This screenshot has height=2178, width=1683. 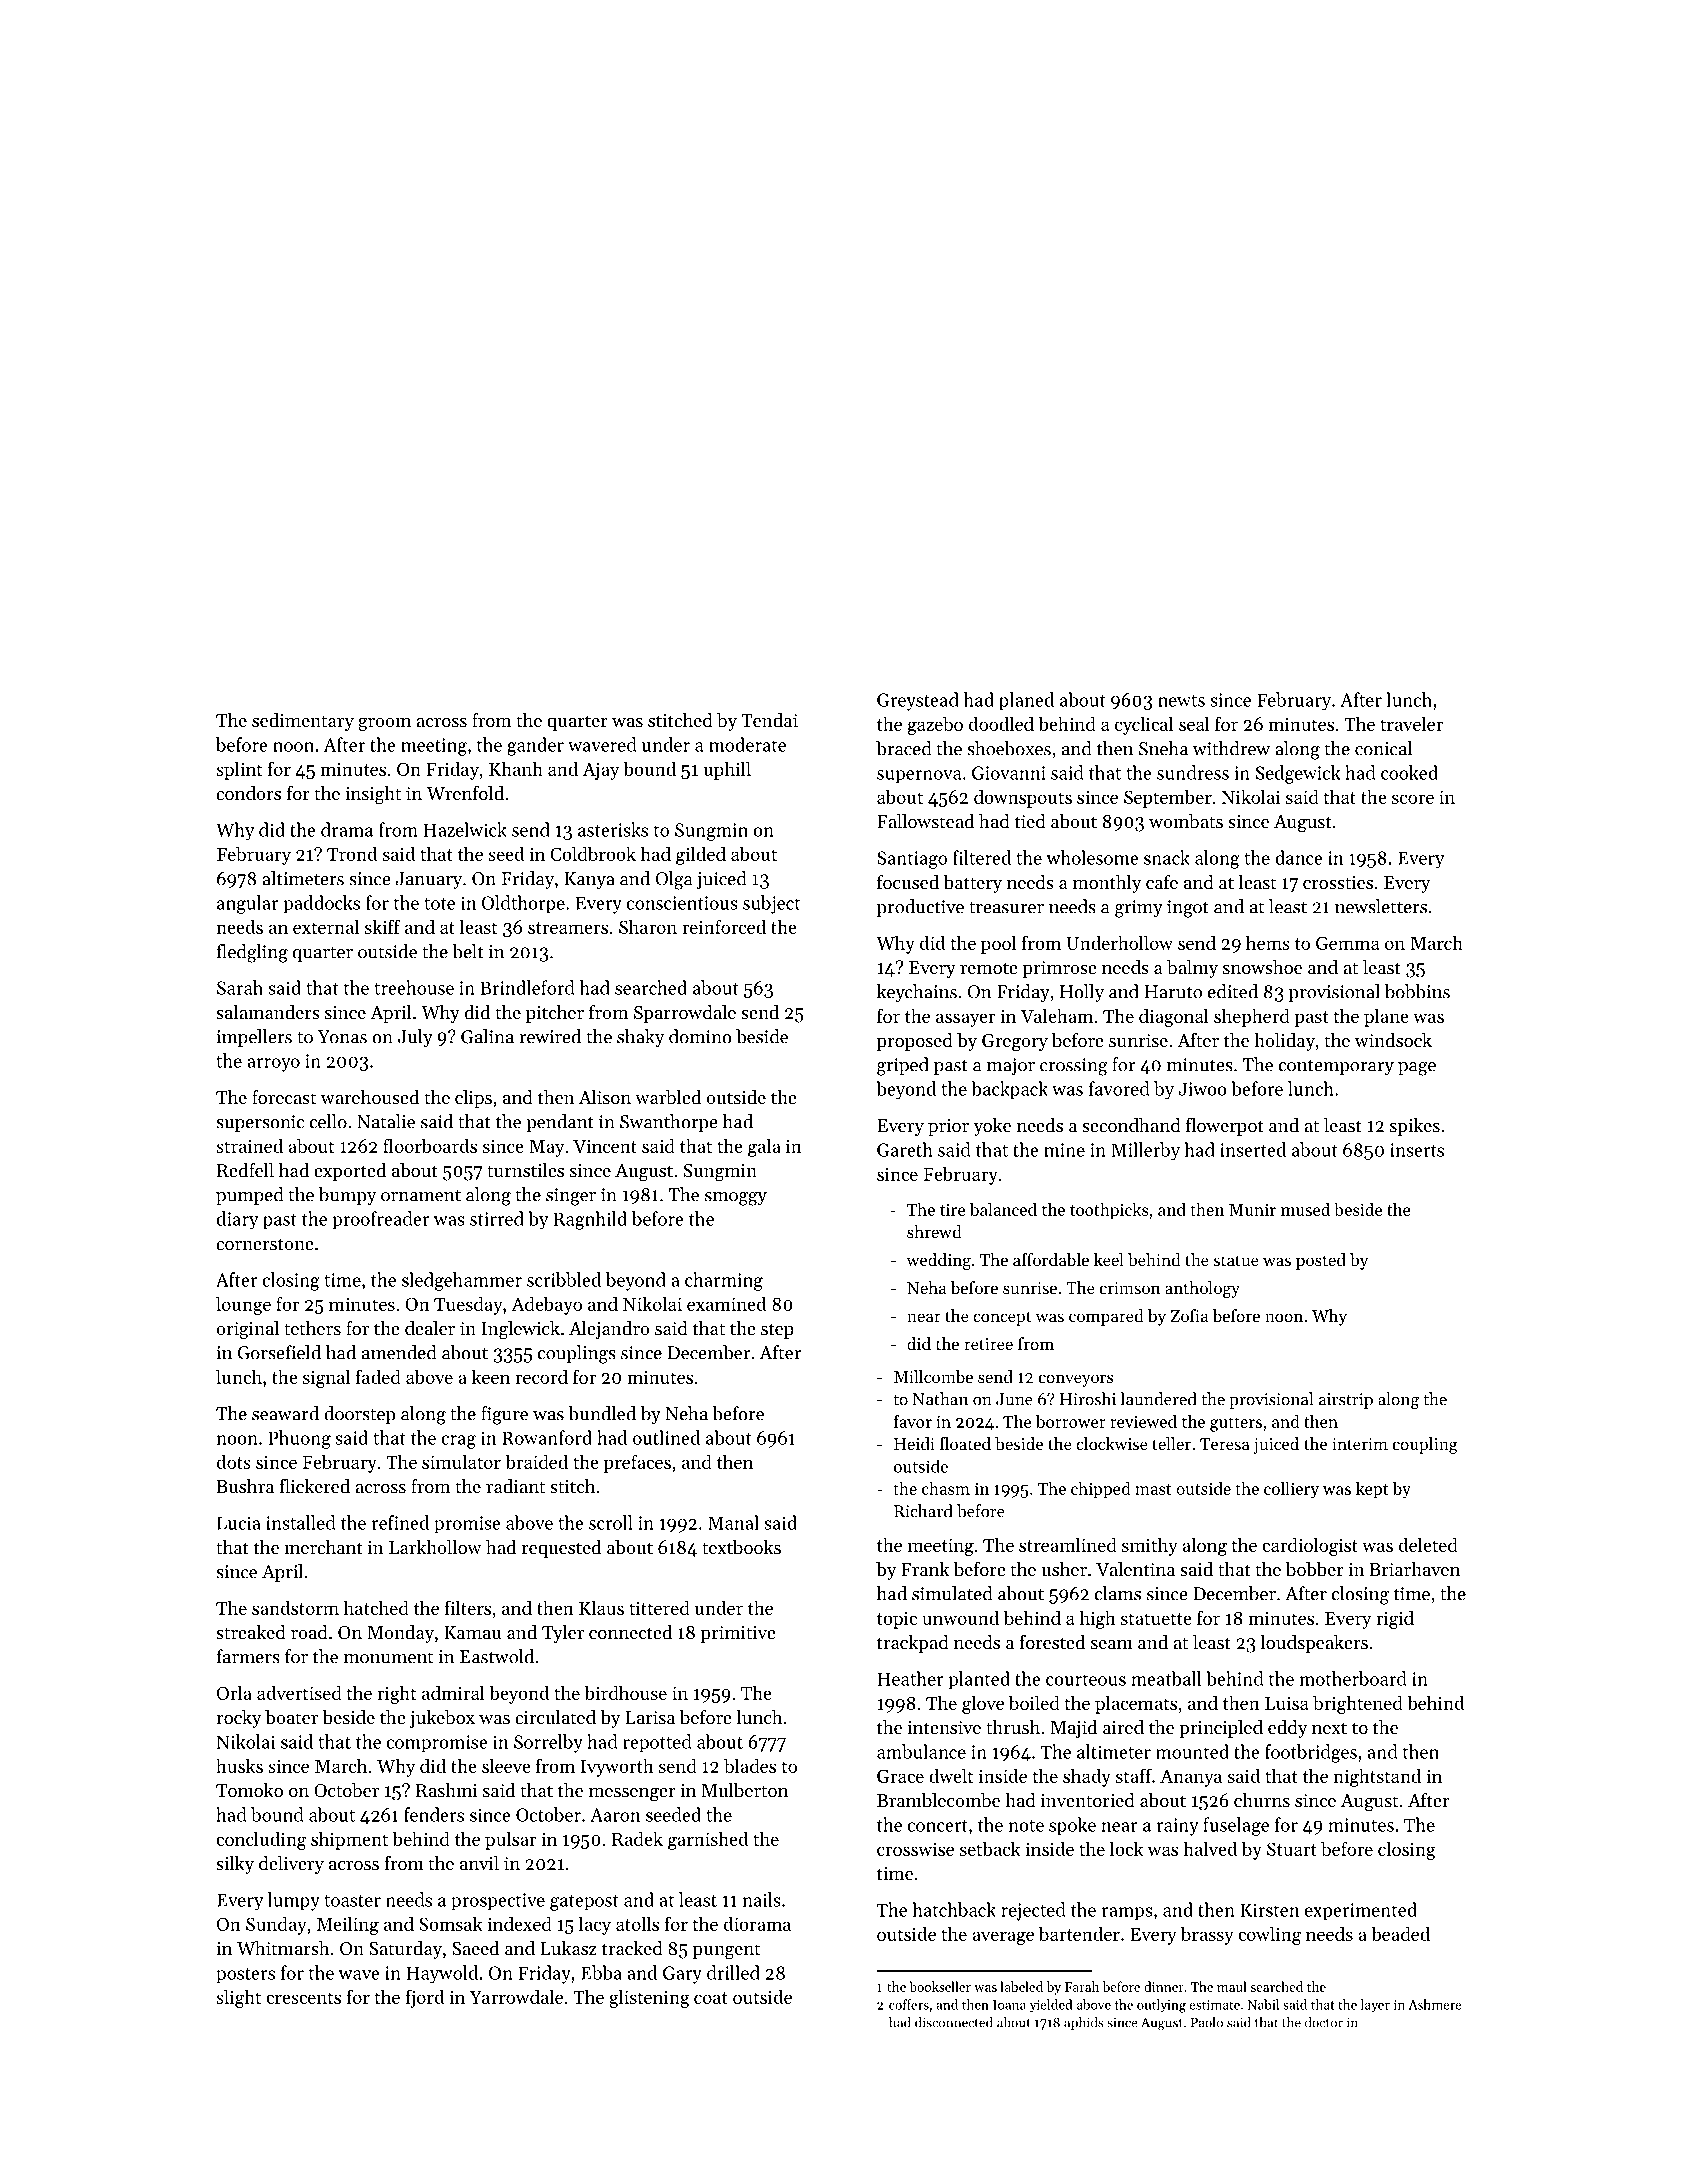 I want to click on drama, so click(x=347, y=829).
